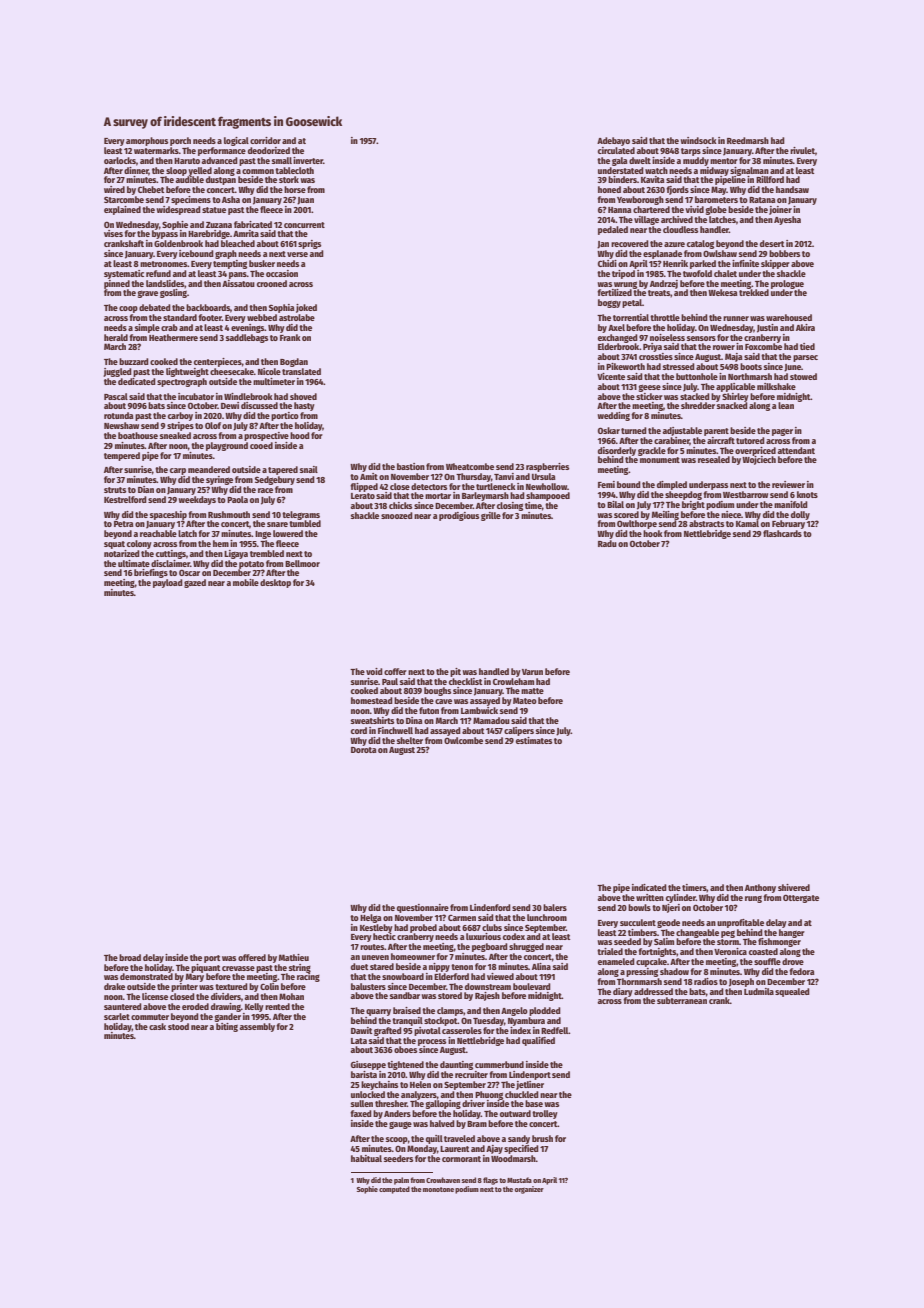 Image resolution: width=924 pixels, height=1308 pixels. I want to click on Amit, so click(369, 476).
